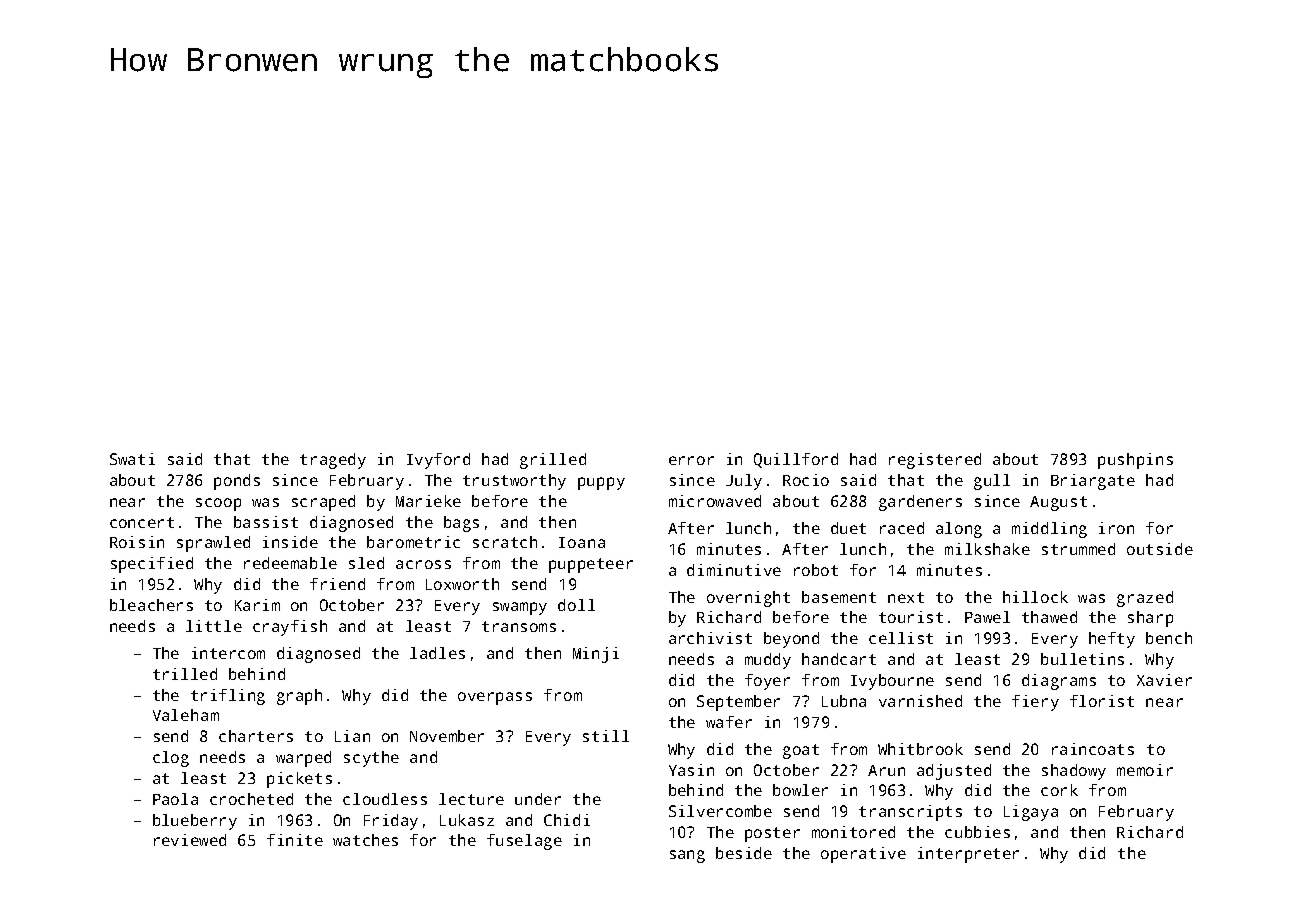 The height and width of the screenshot is (924, 1308). Describe the element at coordinates (1102, 701) in the screenshot. I see `florist` at that location.
